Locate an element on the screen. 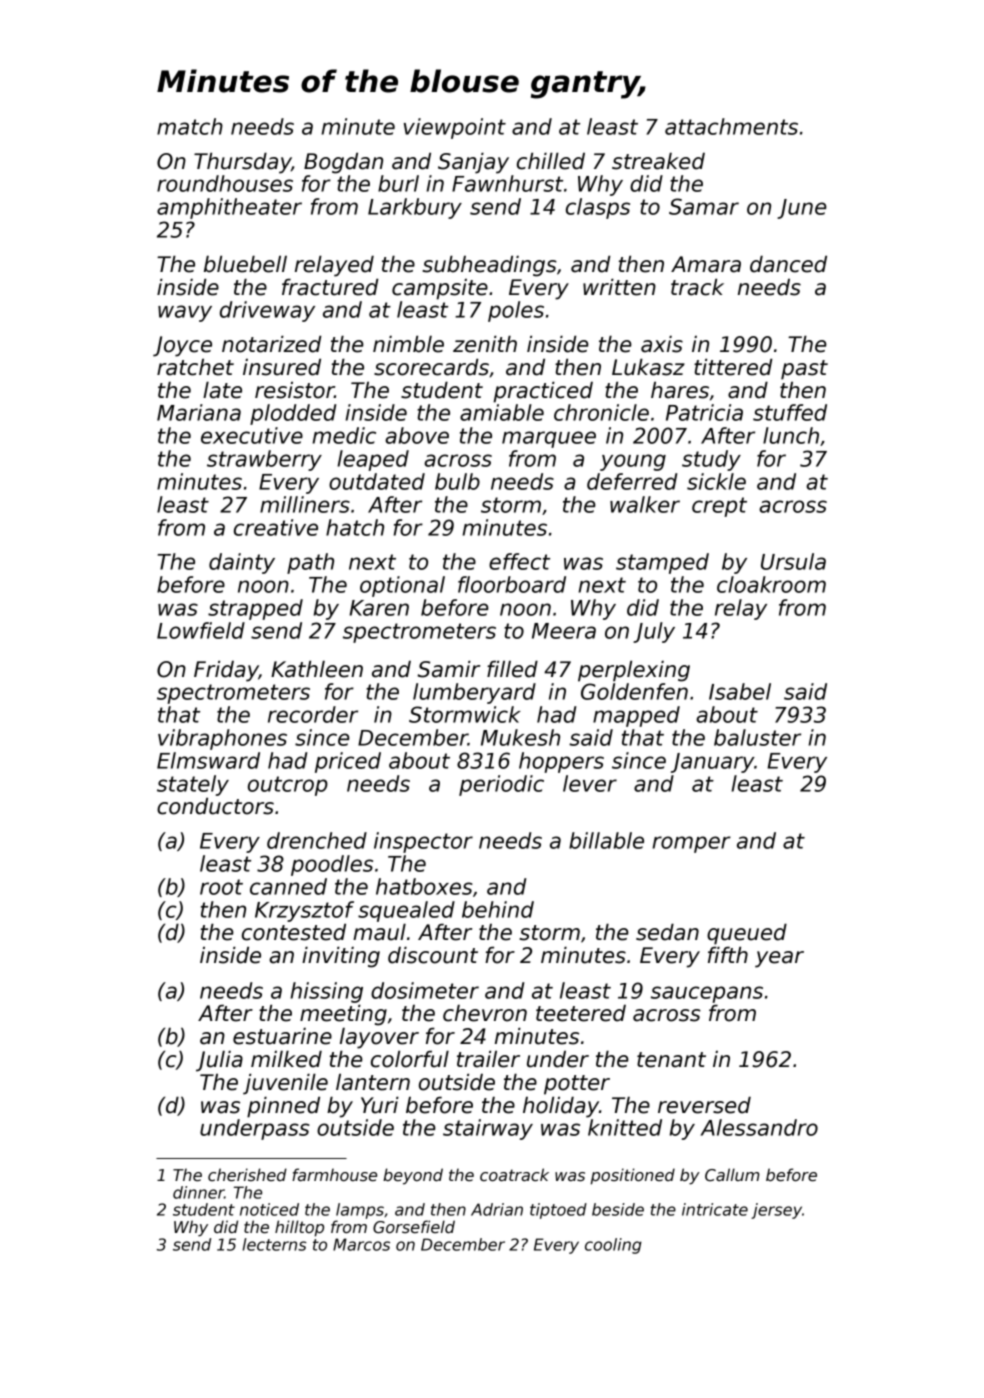 This screenshot has height=1398, width=984. estuarine is located at coordinates (282, 1036).
